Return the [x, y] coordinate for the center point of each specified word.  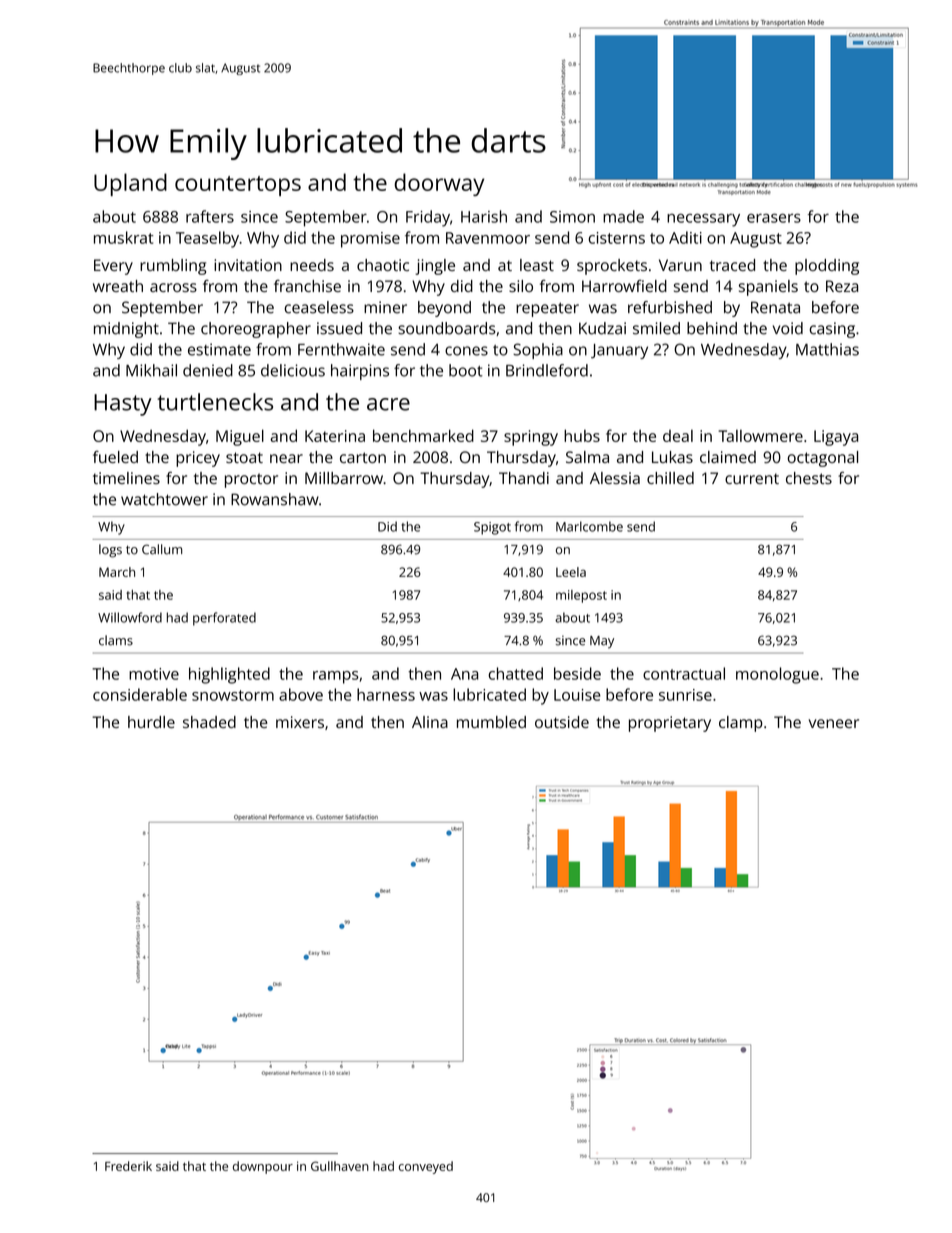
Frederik [128, 1166]
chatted [515, 673]
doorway [439, 184]
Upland [130, 184]
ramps [336, 677]
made [623, 216]
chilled [670, 478]
